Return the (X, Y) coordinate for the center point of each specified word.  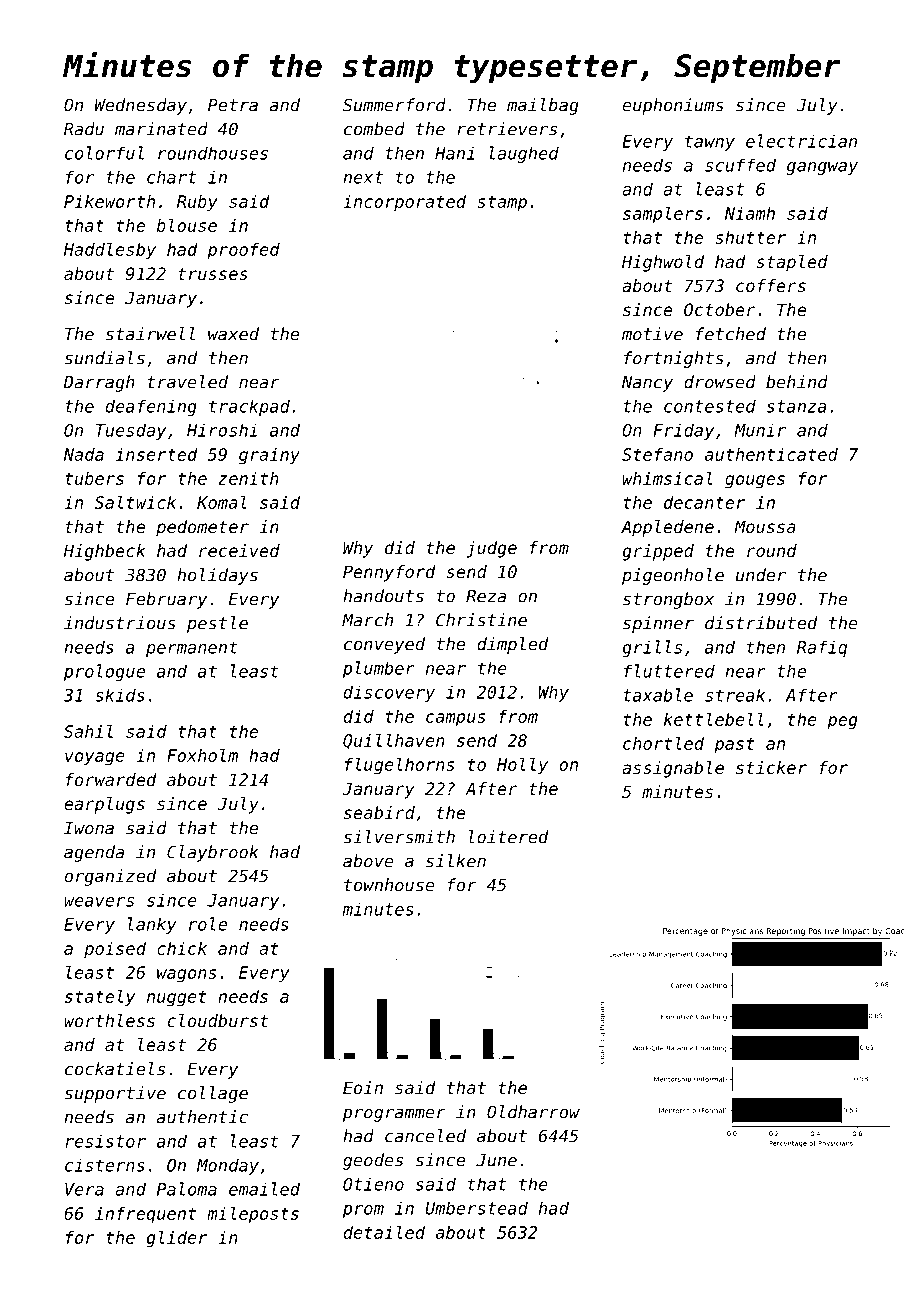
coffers (771, 285)
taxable (658, 695)
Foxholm (202, 755)
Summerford (394, 105)
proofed (243, 251)
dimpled (513, 645)
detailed (384, 1232)
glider (177, 1239)
